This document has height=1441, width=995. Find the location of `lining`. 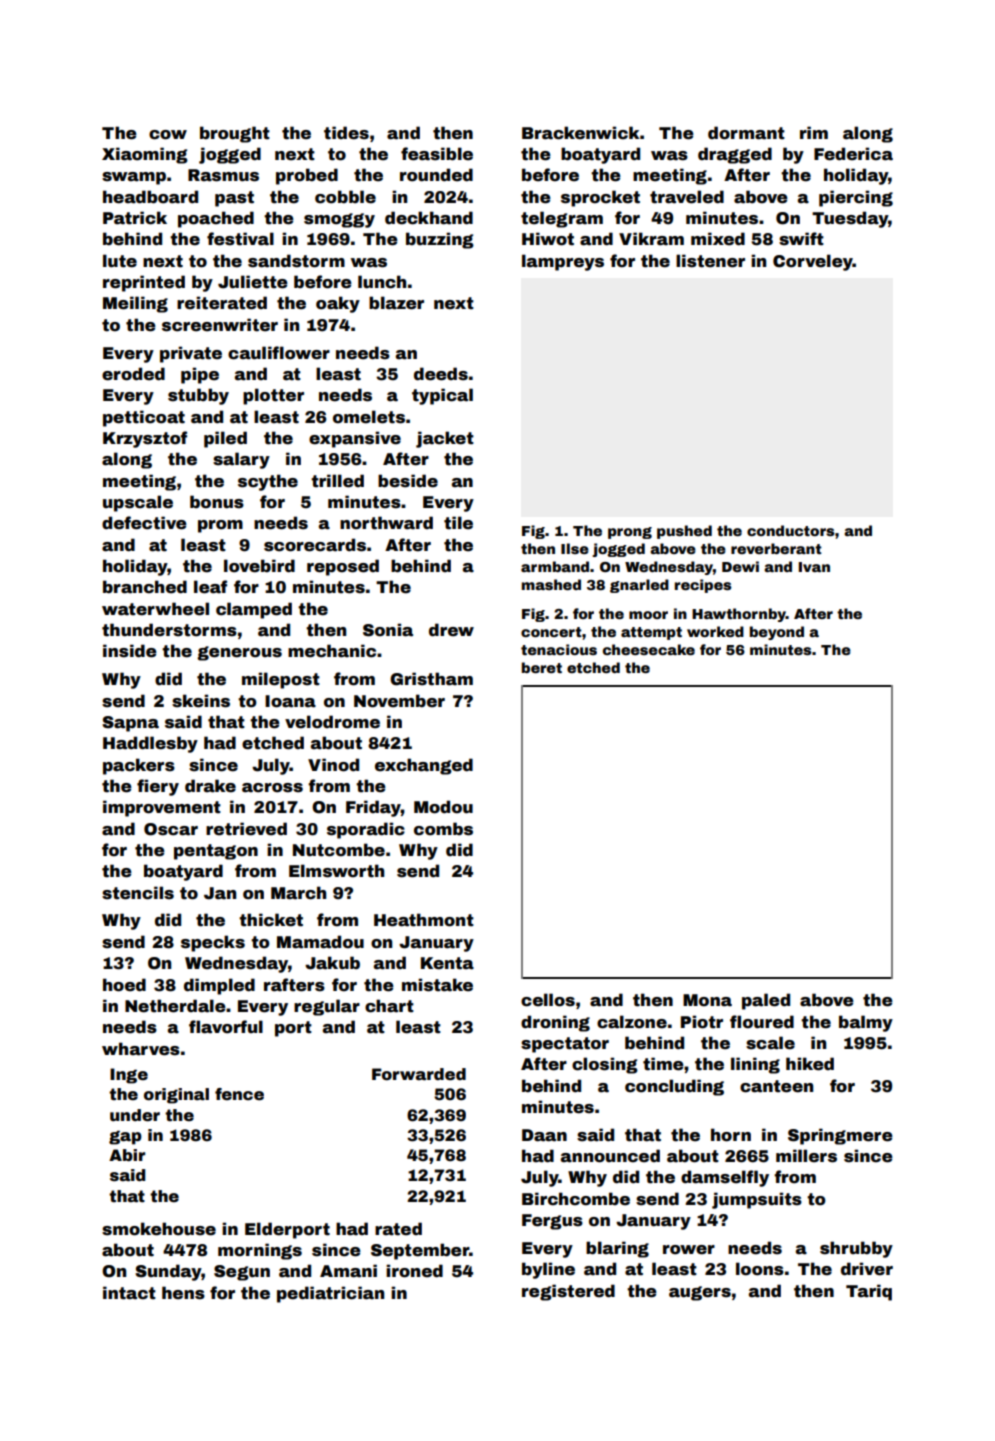

lining is located at coordinates (755, 1065).
